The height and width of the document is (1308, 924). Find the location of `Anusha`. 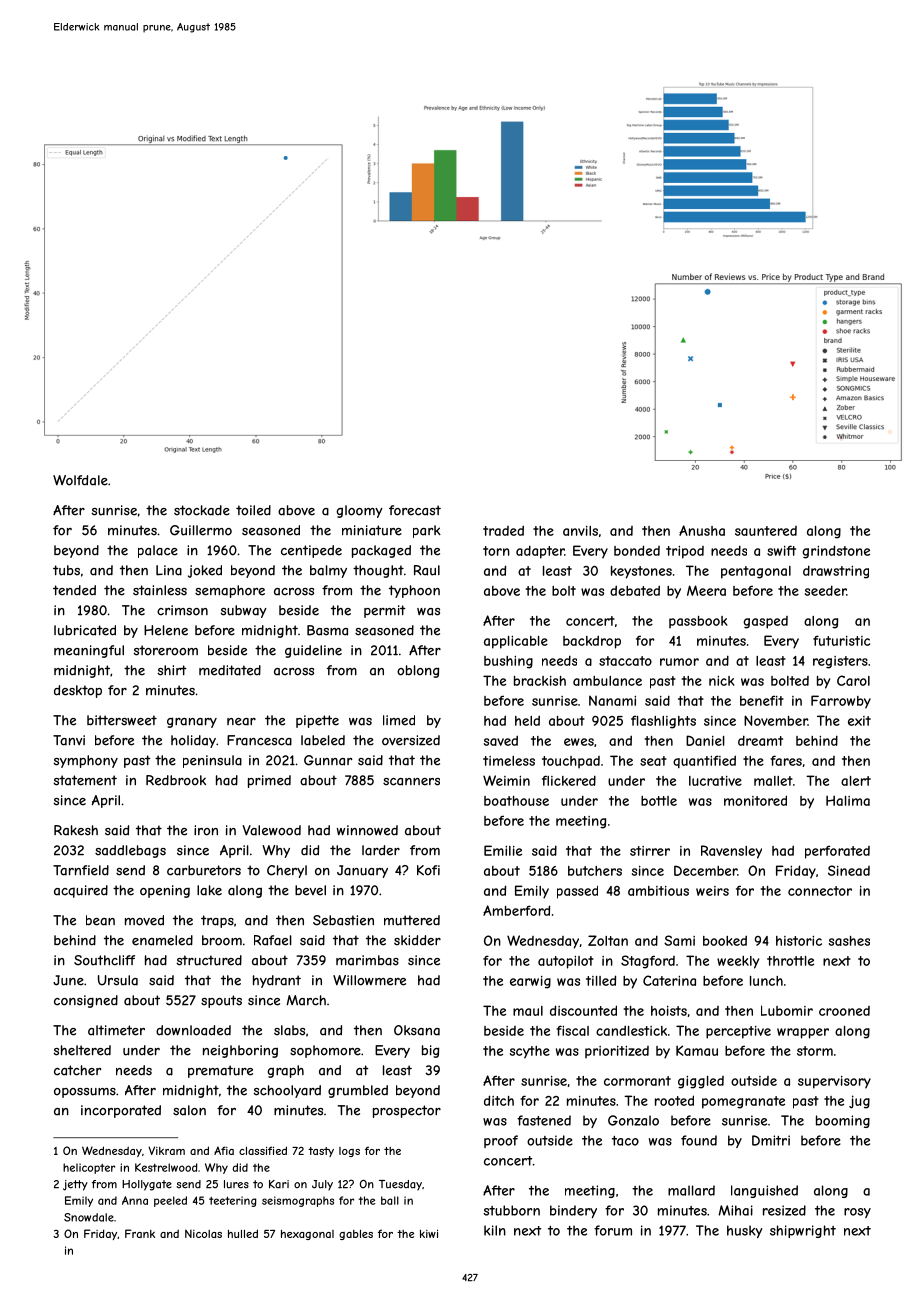

Anusha is located at coordinates (702, 530).
